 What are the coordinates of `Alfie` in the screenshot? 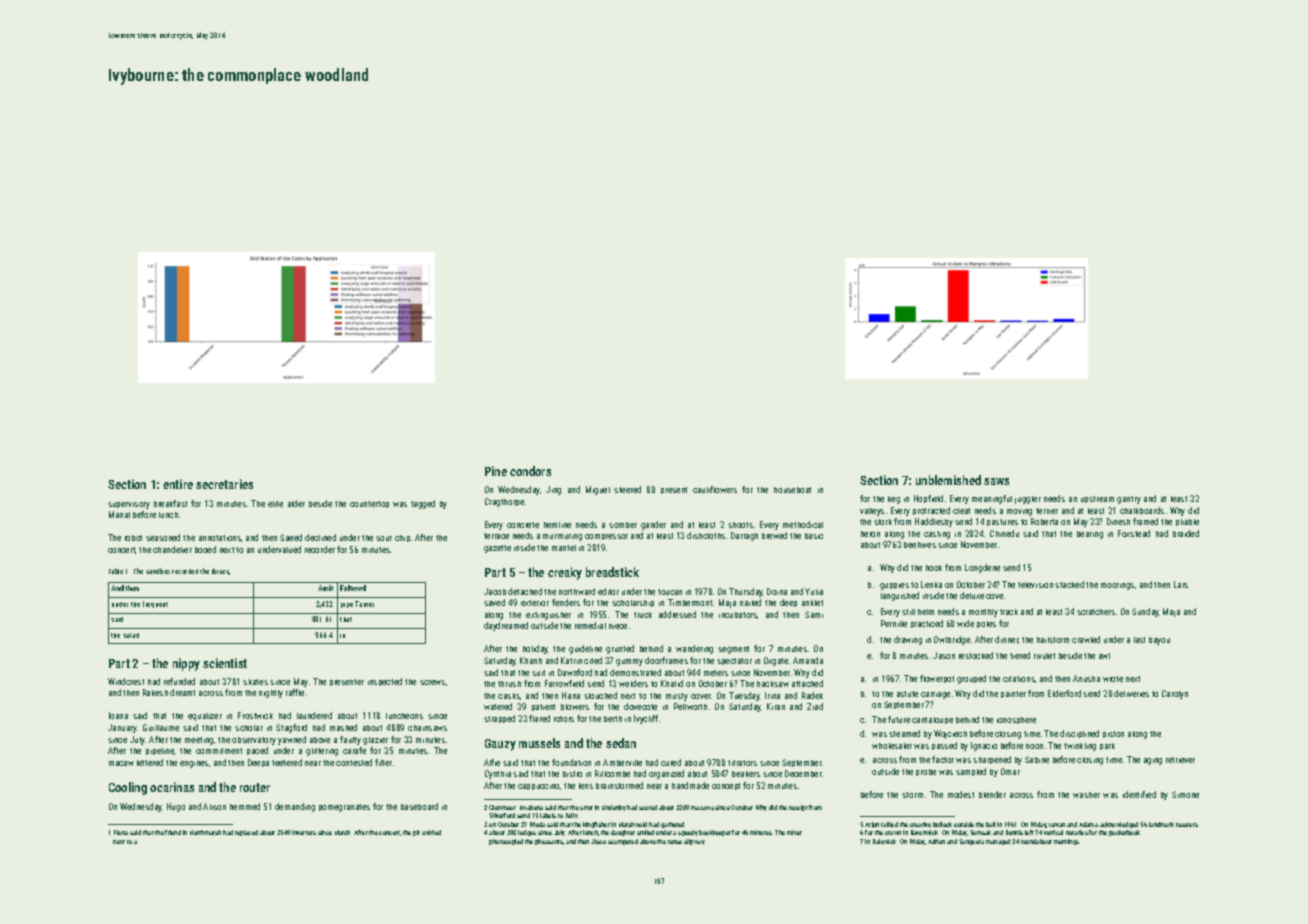 It's located at (492, 762).
